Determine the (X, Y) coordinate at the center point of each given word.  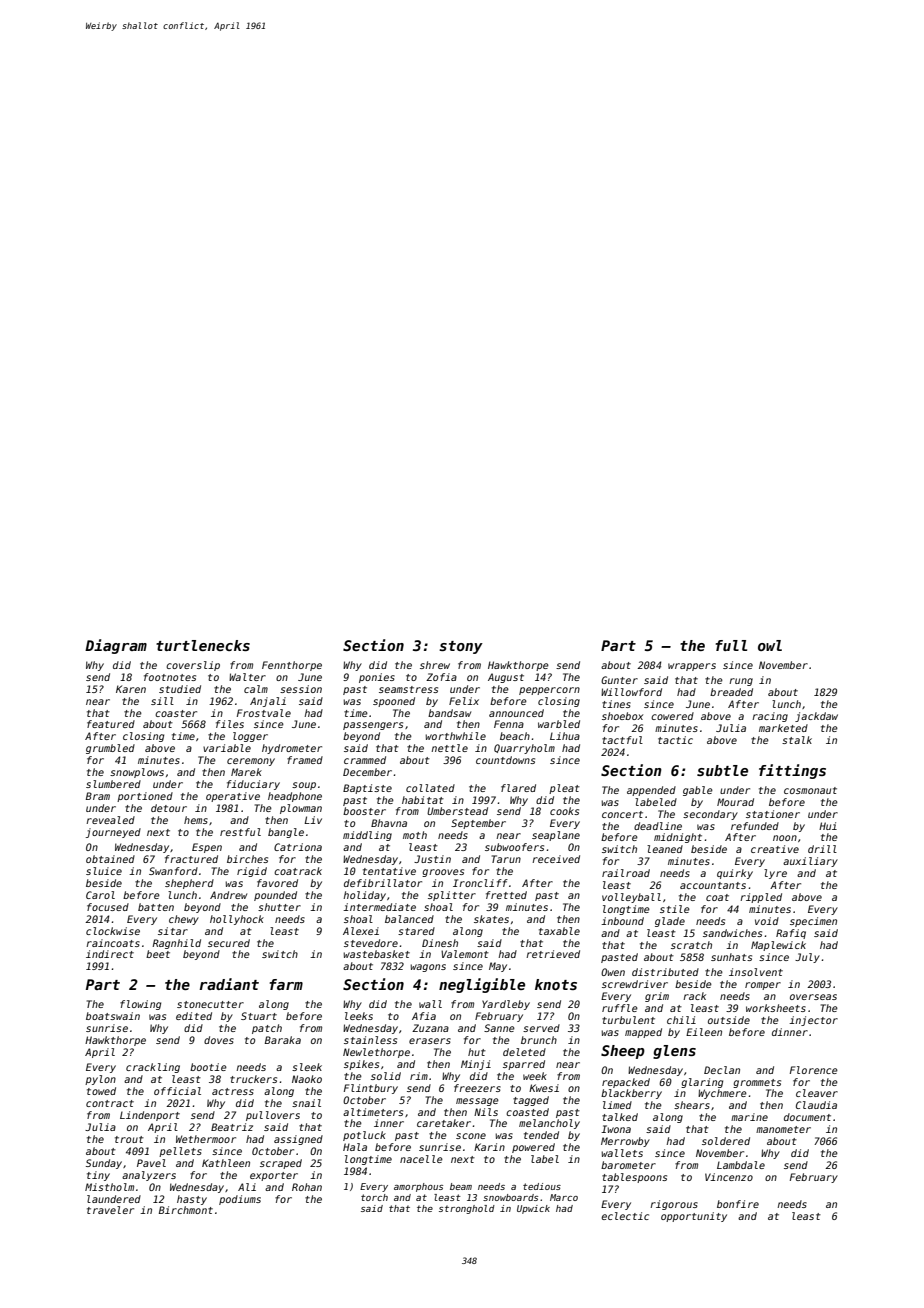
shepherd (189, 884)
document (807, 1117)
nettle (449, 748)
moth (415, 835)
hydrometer (292, 749)
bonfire (738, 1204)
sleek (307, 1067)
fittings (792, 771)
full (731, 645)
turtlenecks (203, 645)
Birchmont (186, 1210)
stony (461, 647)
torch (374, 1197)
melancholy (549, 1124)
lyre (775, 874)
